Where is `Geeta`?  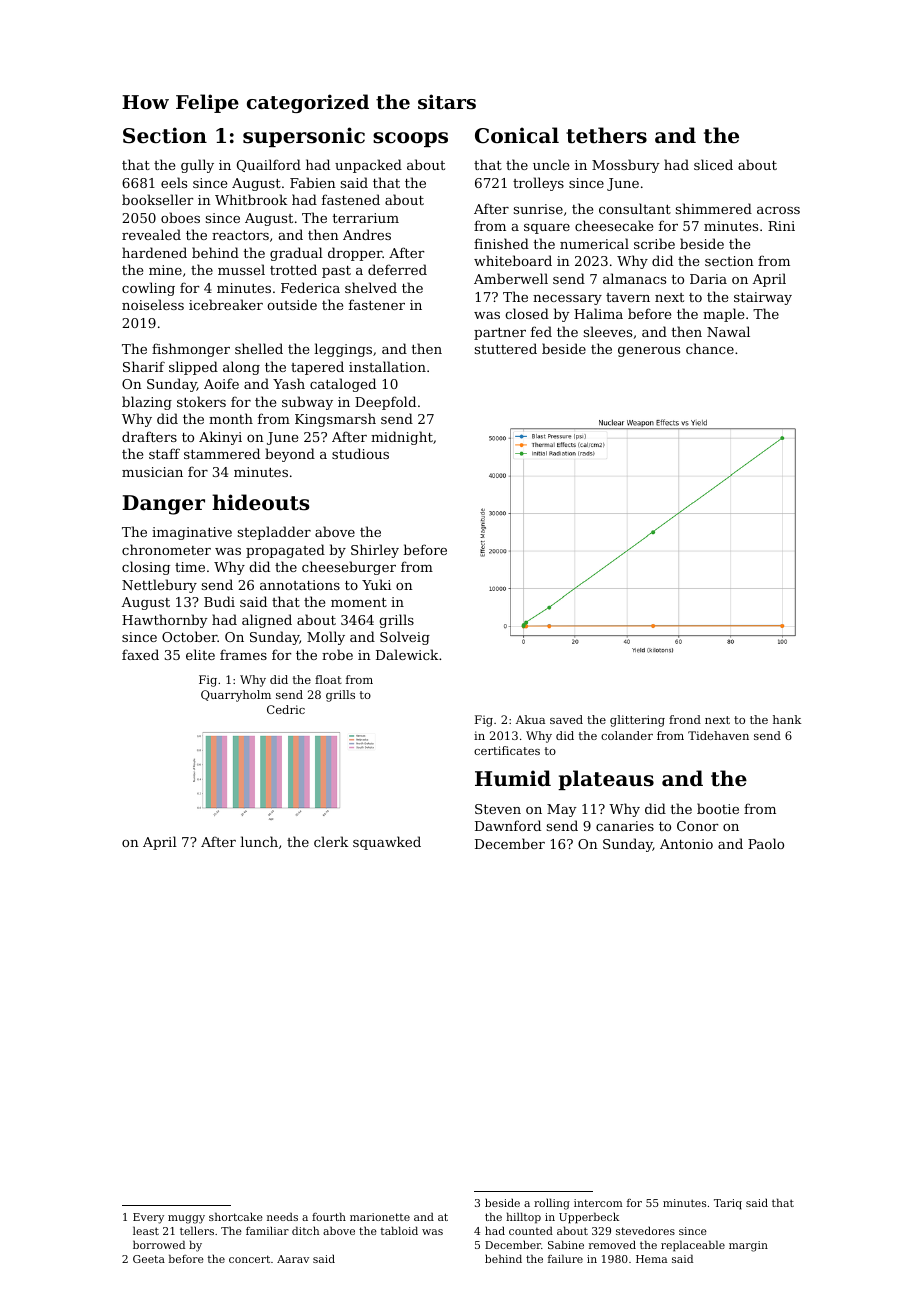 Geeta is located at coordinates (149, 1259).
